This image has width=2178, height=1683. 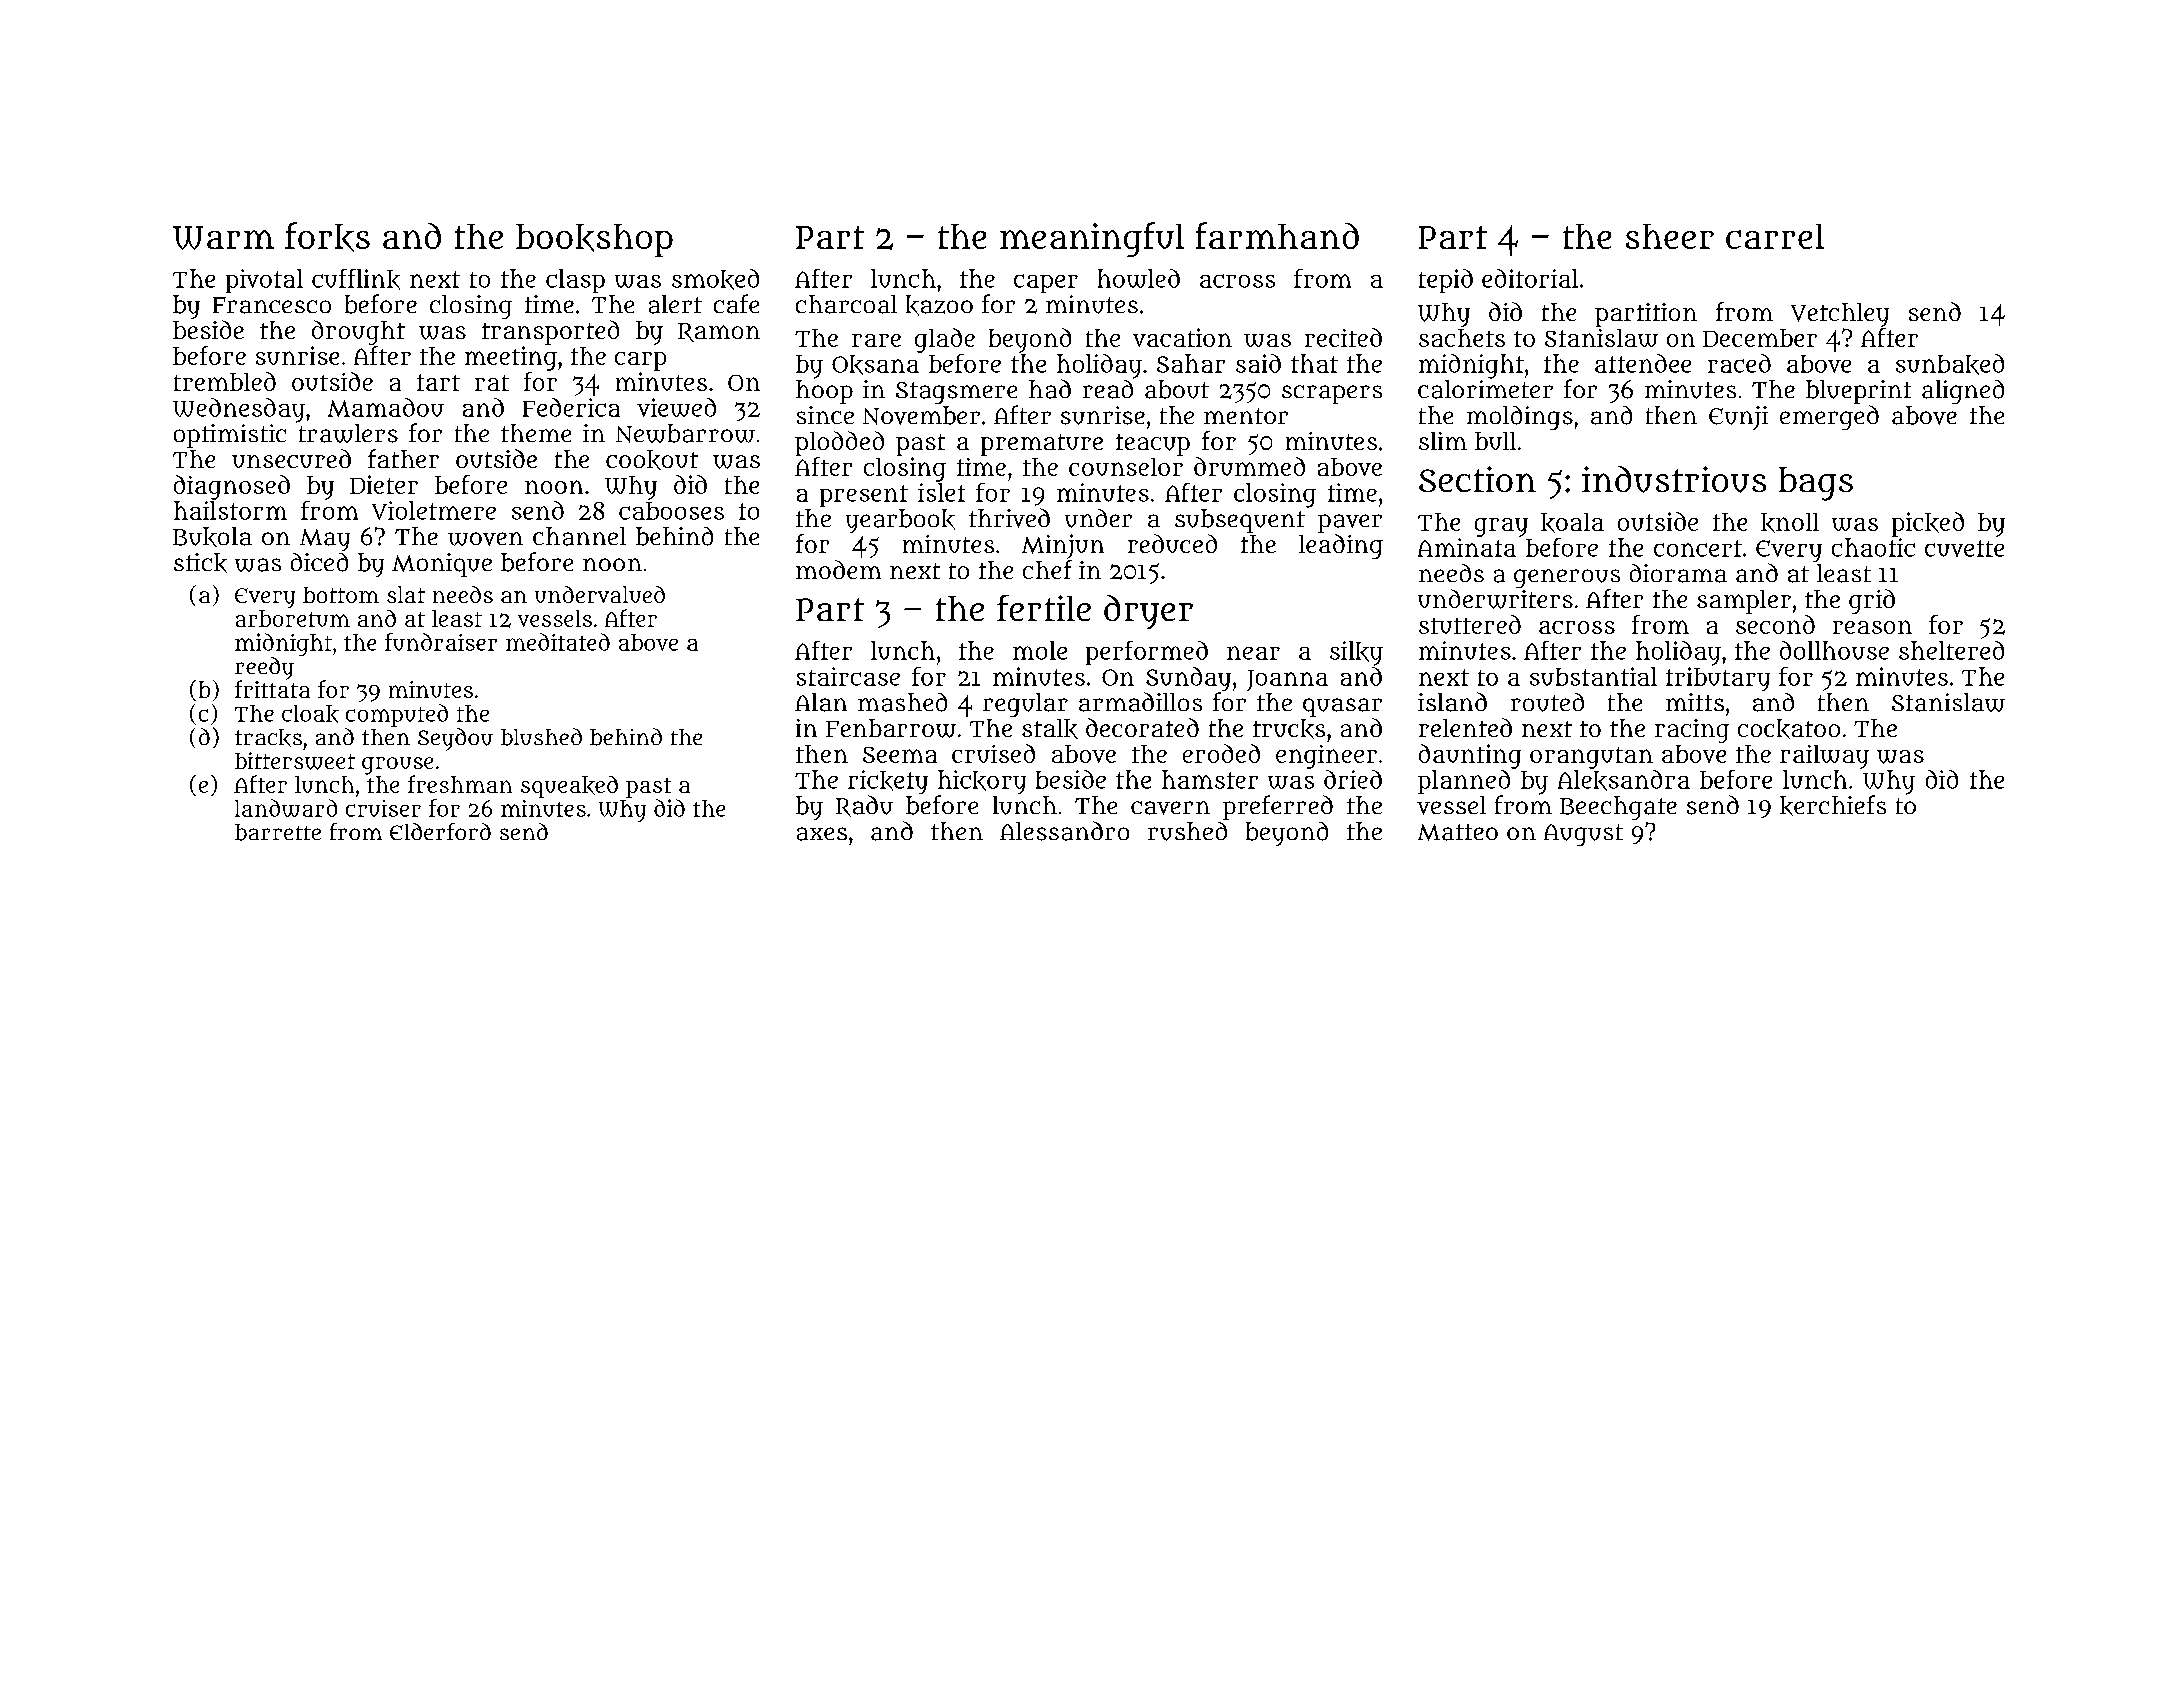 I want to click on bookshop, so click(x=594, y=240).
